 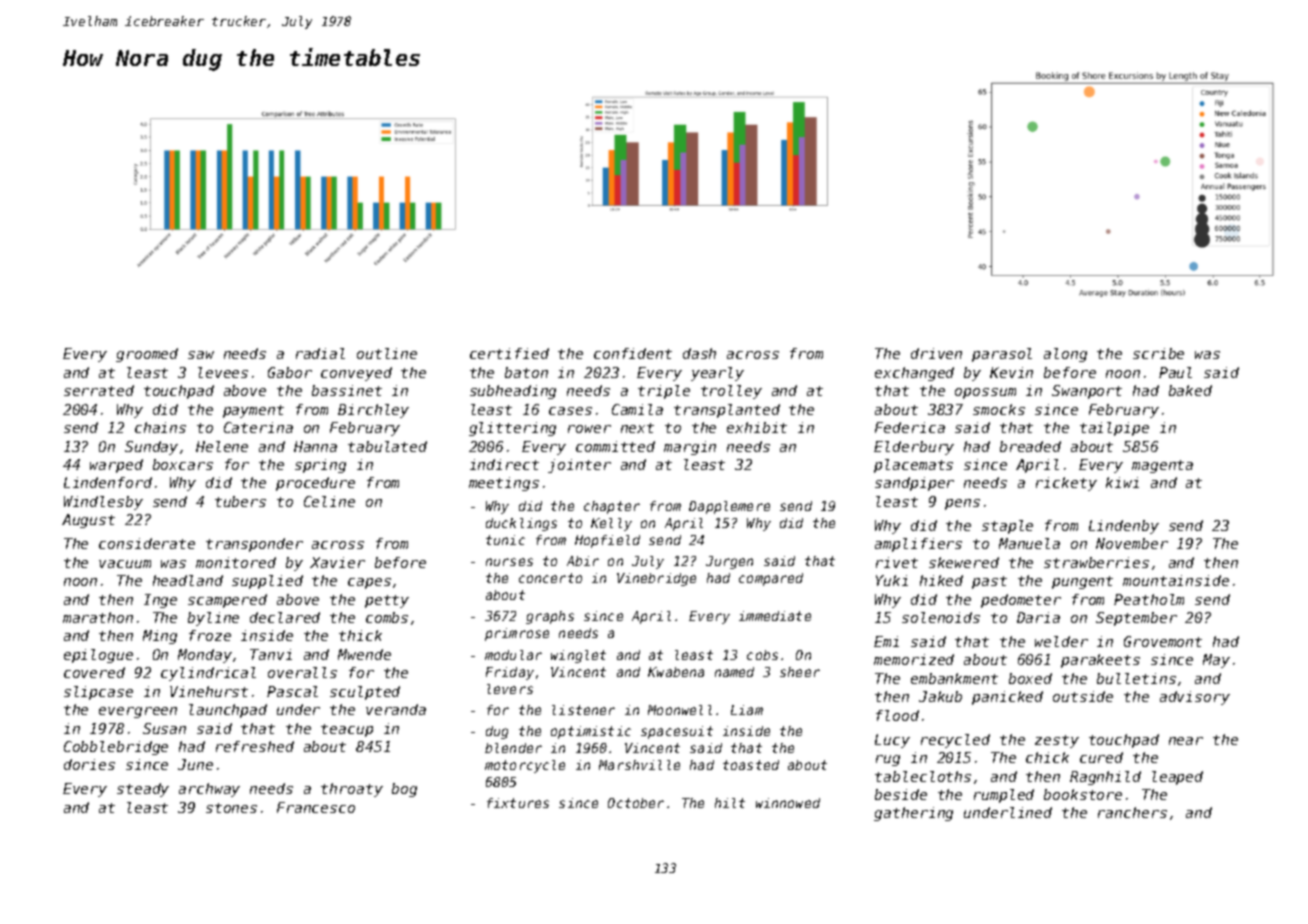 What do you see at coordinates (1030, 678) in the page?
I see `boxed` at bounding box center [1030, 678].
